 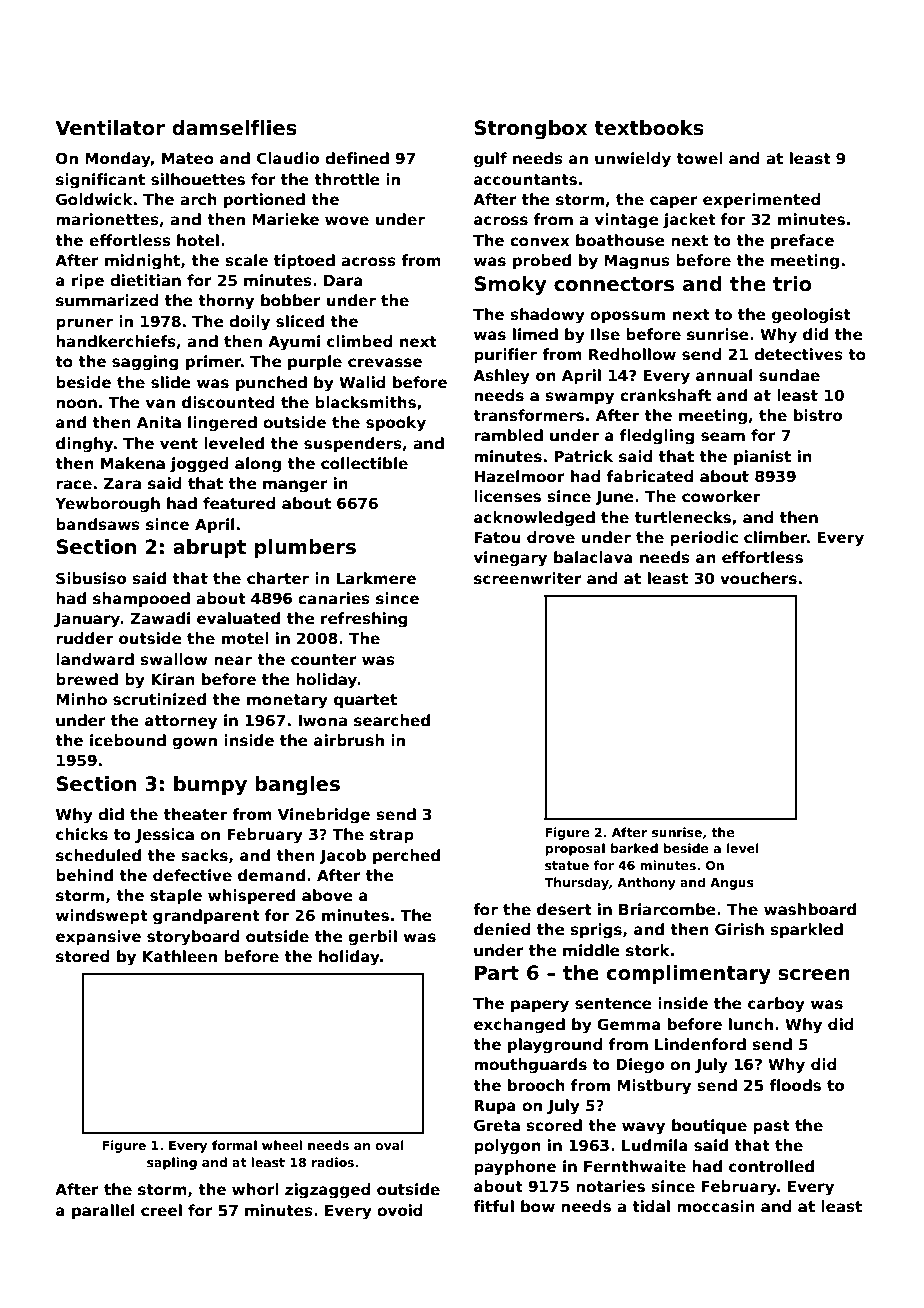 I want to click on Sibusiso, so click(x=91, y=578).
